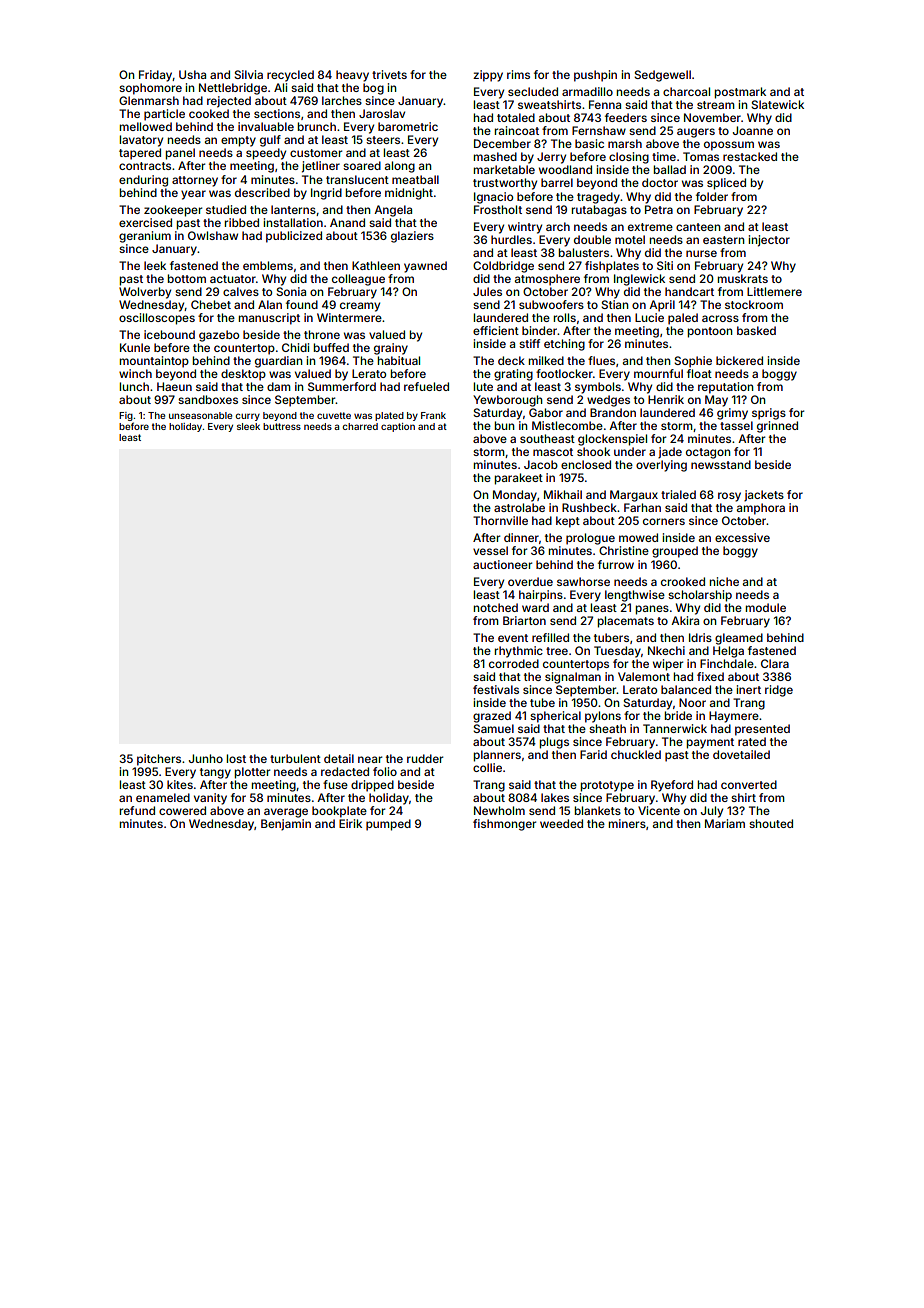 The image size is (924, 1308). What do you see at coordinates (750, 156) in the screenshot?
I see `restacked` at bounding box center [750, 156].
